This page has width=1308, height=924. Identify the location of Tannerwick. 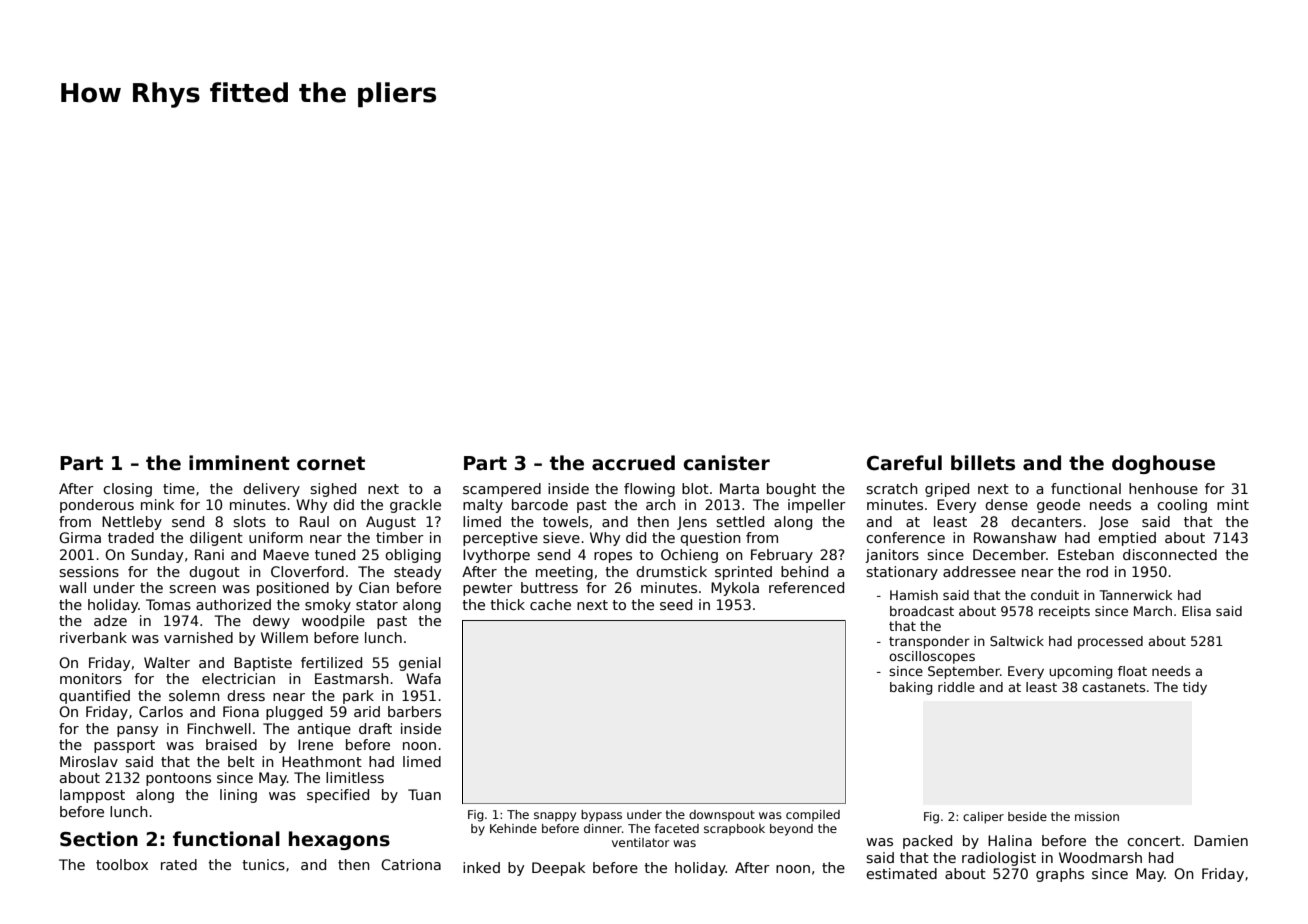
(1135, 595).
